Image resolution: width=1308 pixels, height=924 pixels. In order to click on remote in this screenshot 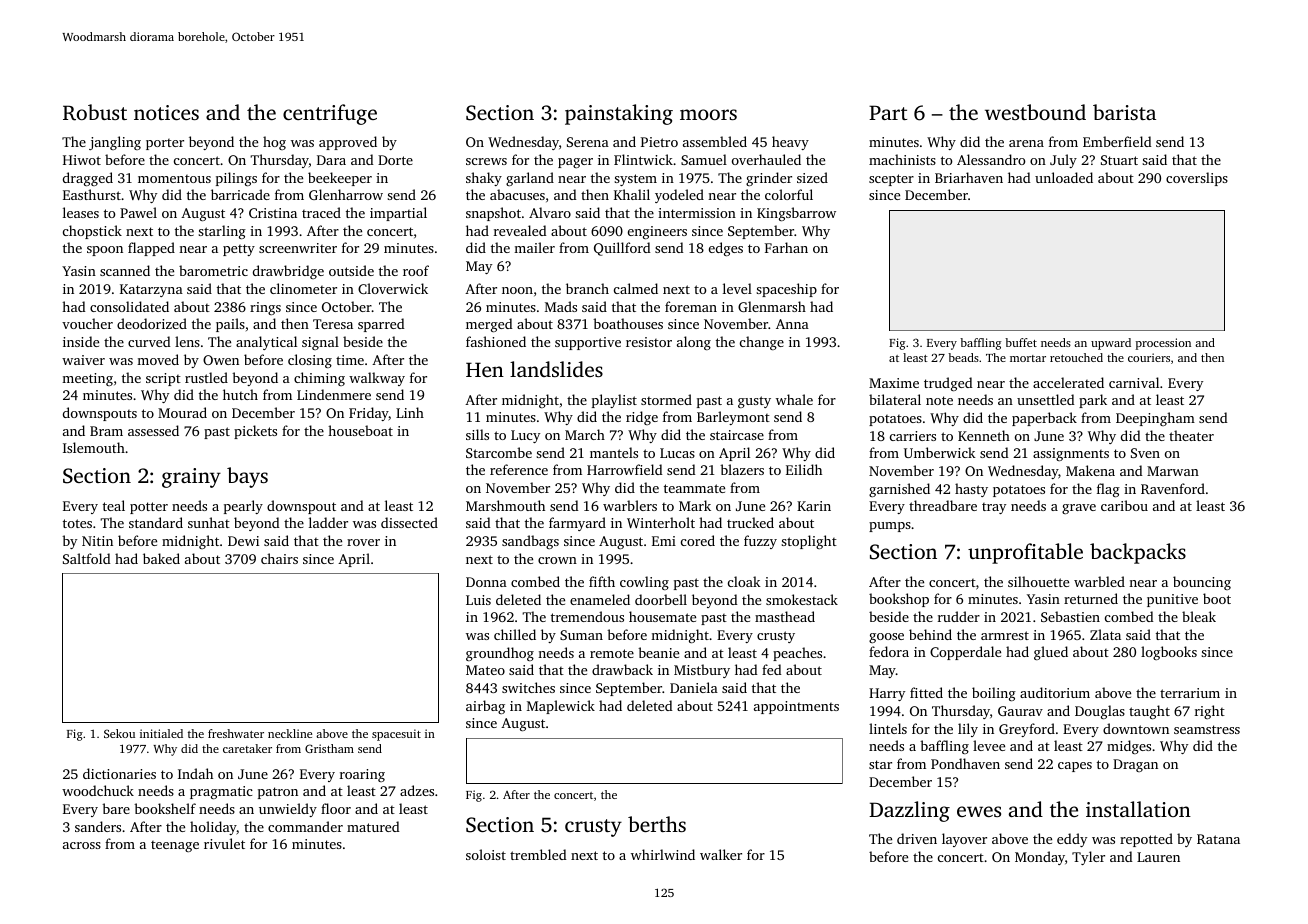, I will do `click(612, 653)`.
